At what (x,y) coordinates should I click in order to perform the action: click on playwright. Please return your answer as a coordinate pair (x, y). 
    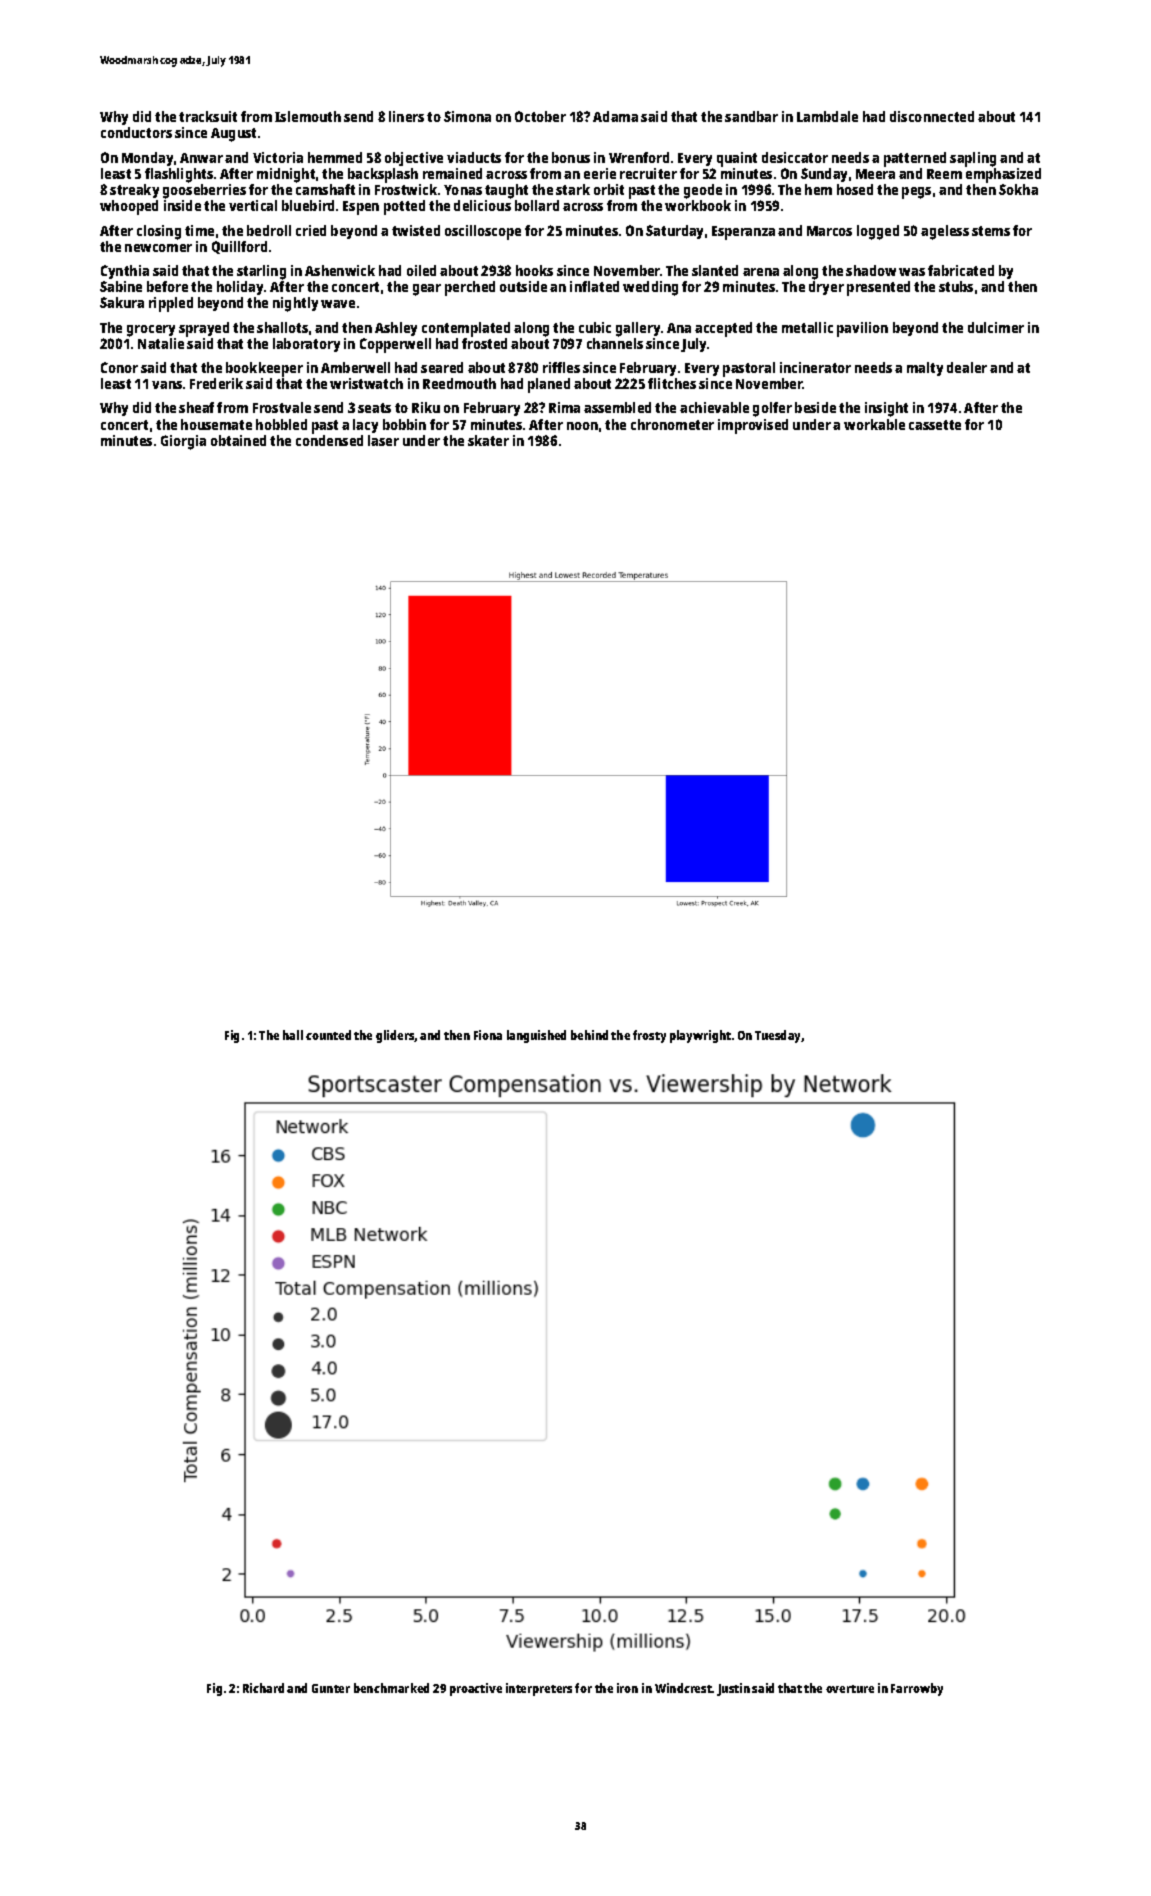
    Looking at the image, I should click on (700, 1036).
